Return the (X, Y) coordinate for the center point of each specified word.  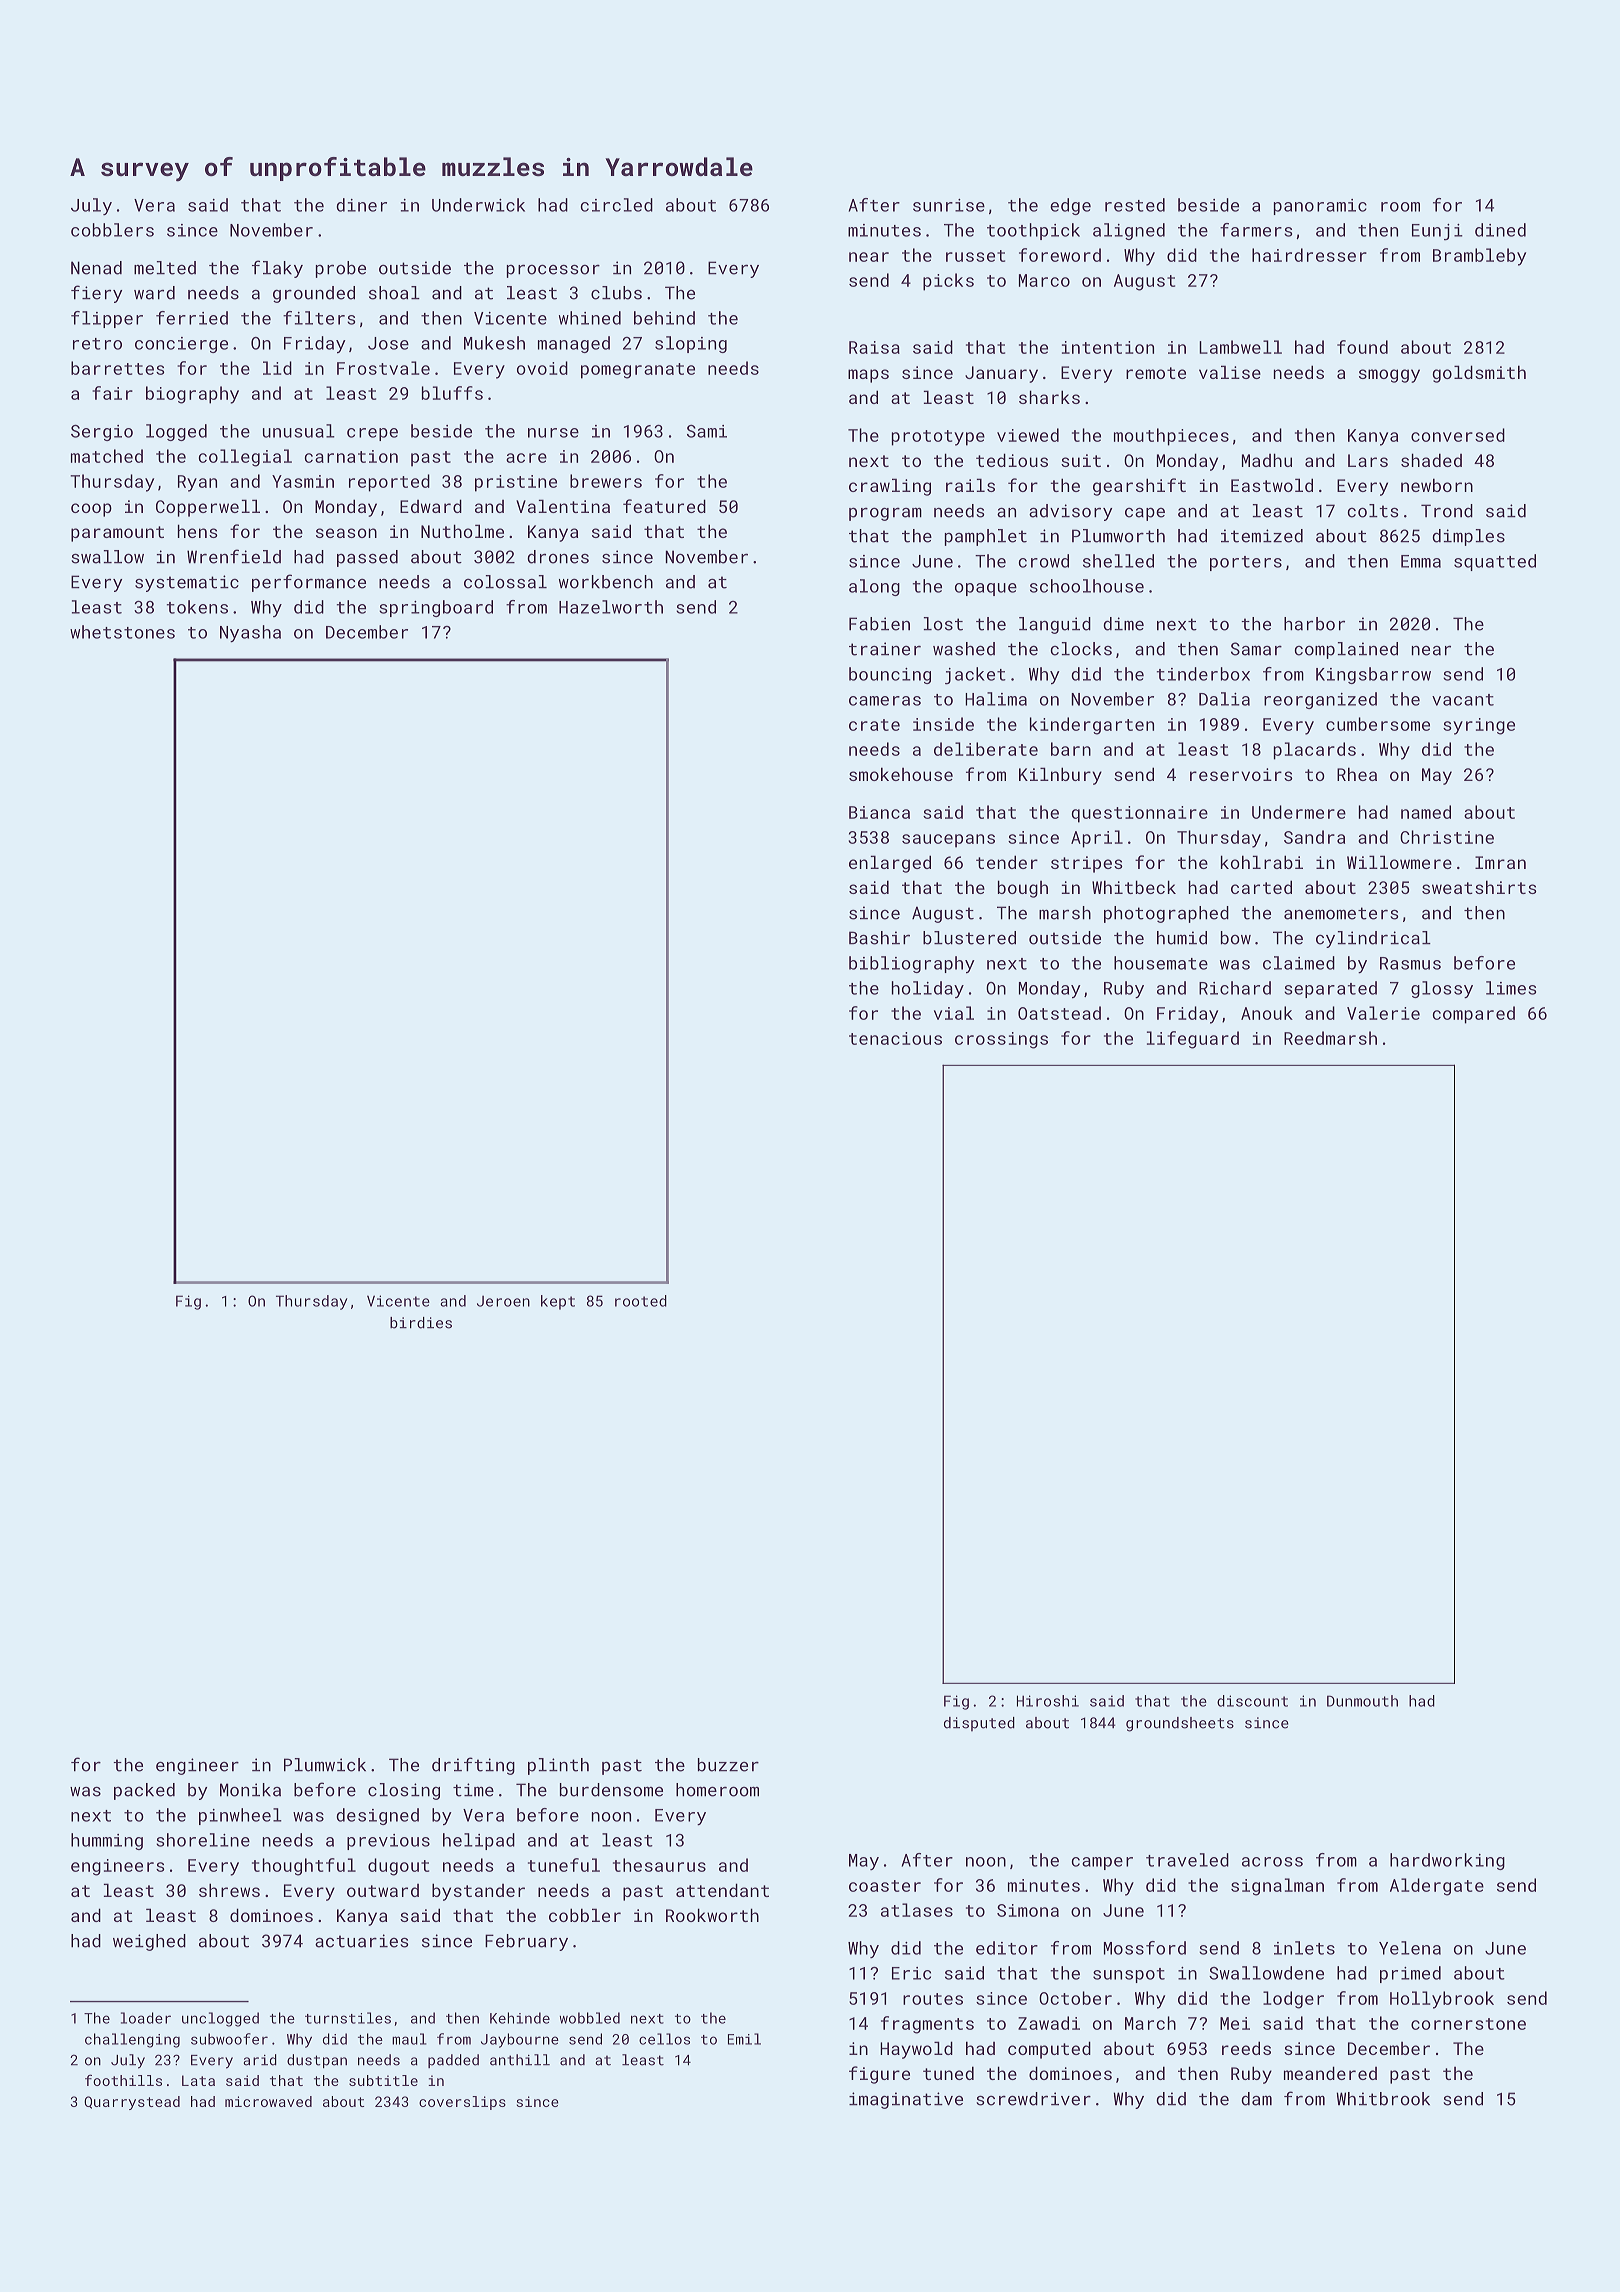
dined (1500, 230)
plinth (558, 1766)
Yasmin (303, 481)
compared (1474, 1015)
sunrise (949, 205)
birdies (421, 1323)
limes (1511, 988)
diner (361, 205)
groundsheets (1180, 1724)
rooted (641, 1301)
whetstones (122, 632)
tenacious (895, 1038)
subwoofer (229, 2039)
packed (144, 1791)
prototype (938, 438)
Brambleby (1479, 257)
